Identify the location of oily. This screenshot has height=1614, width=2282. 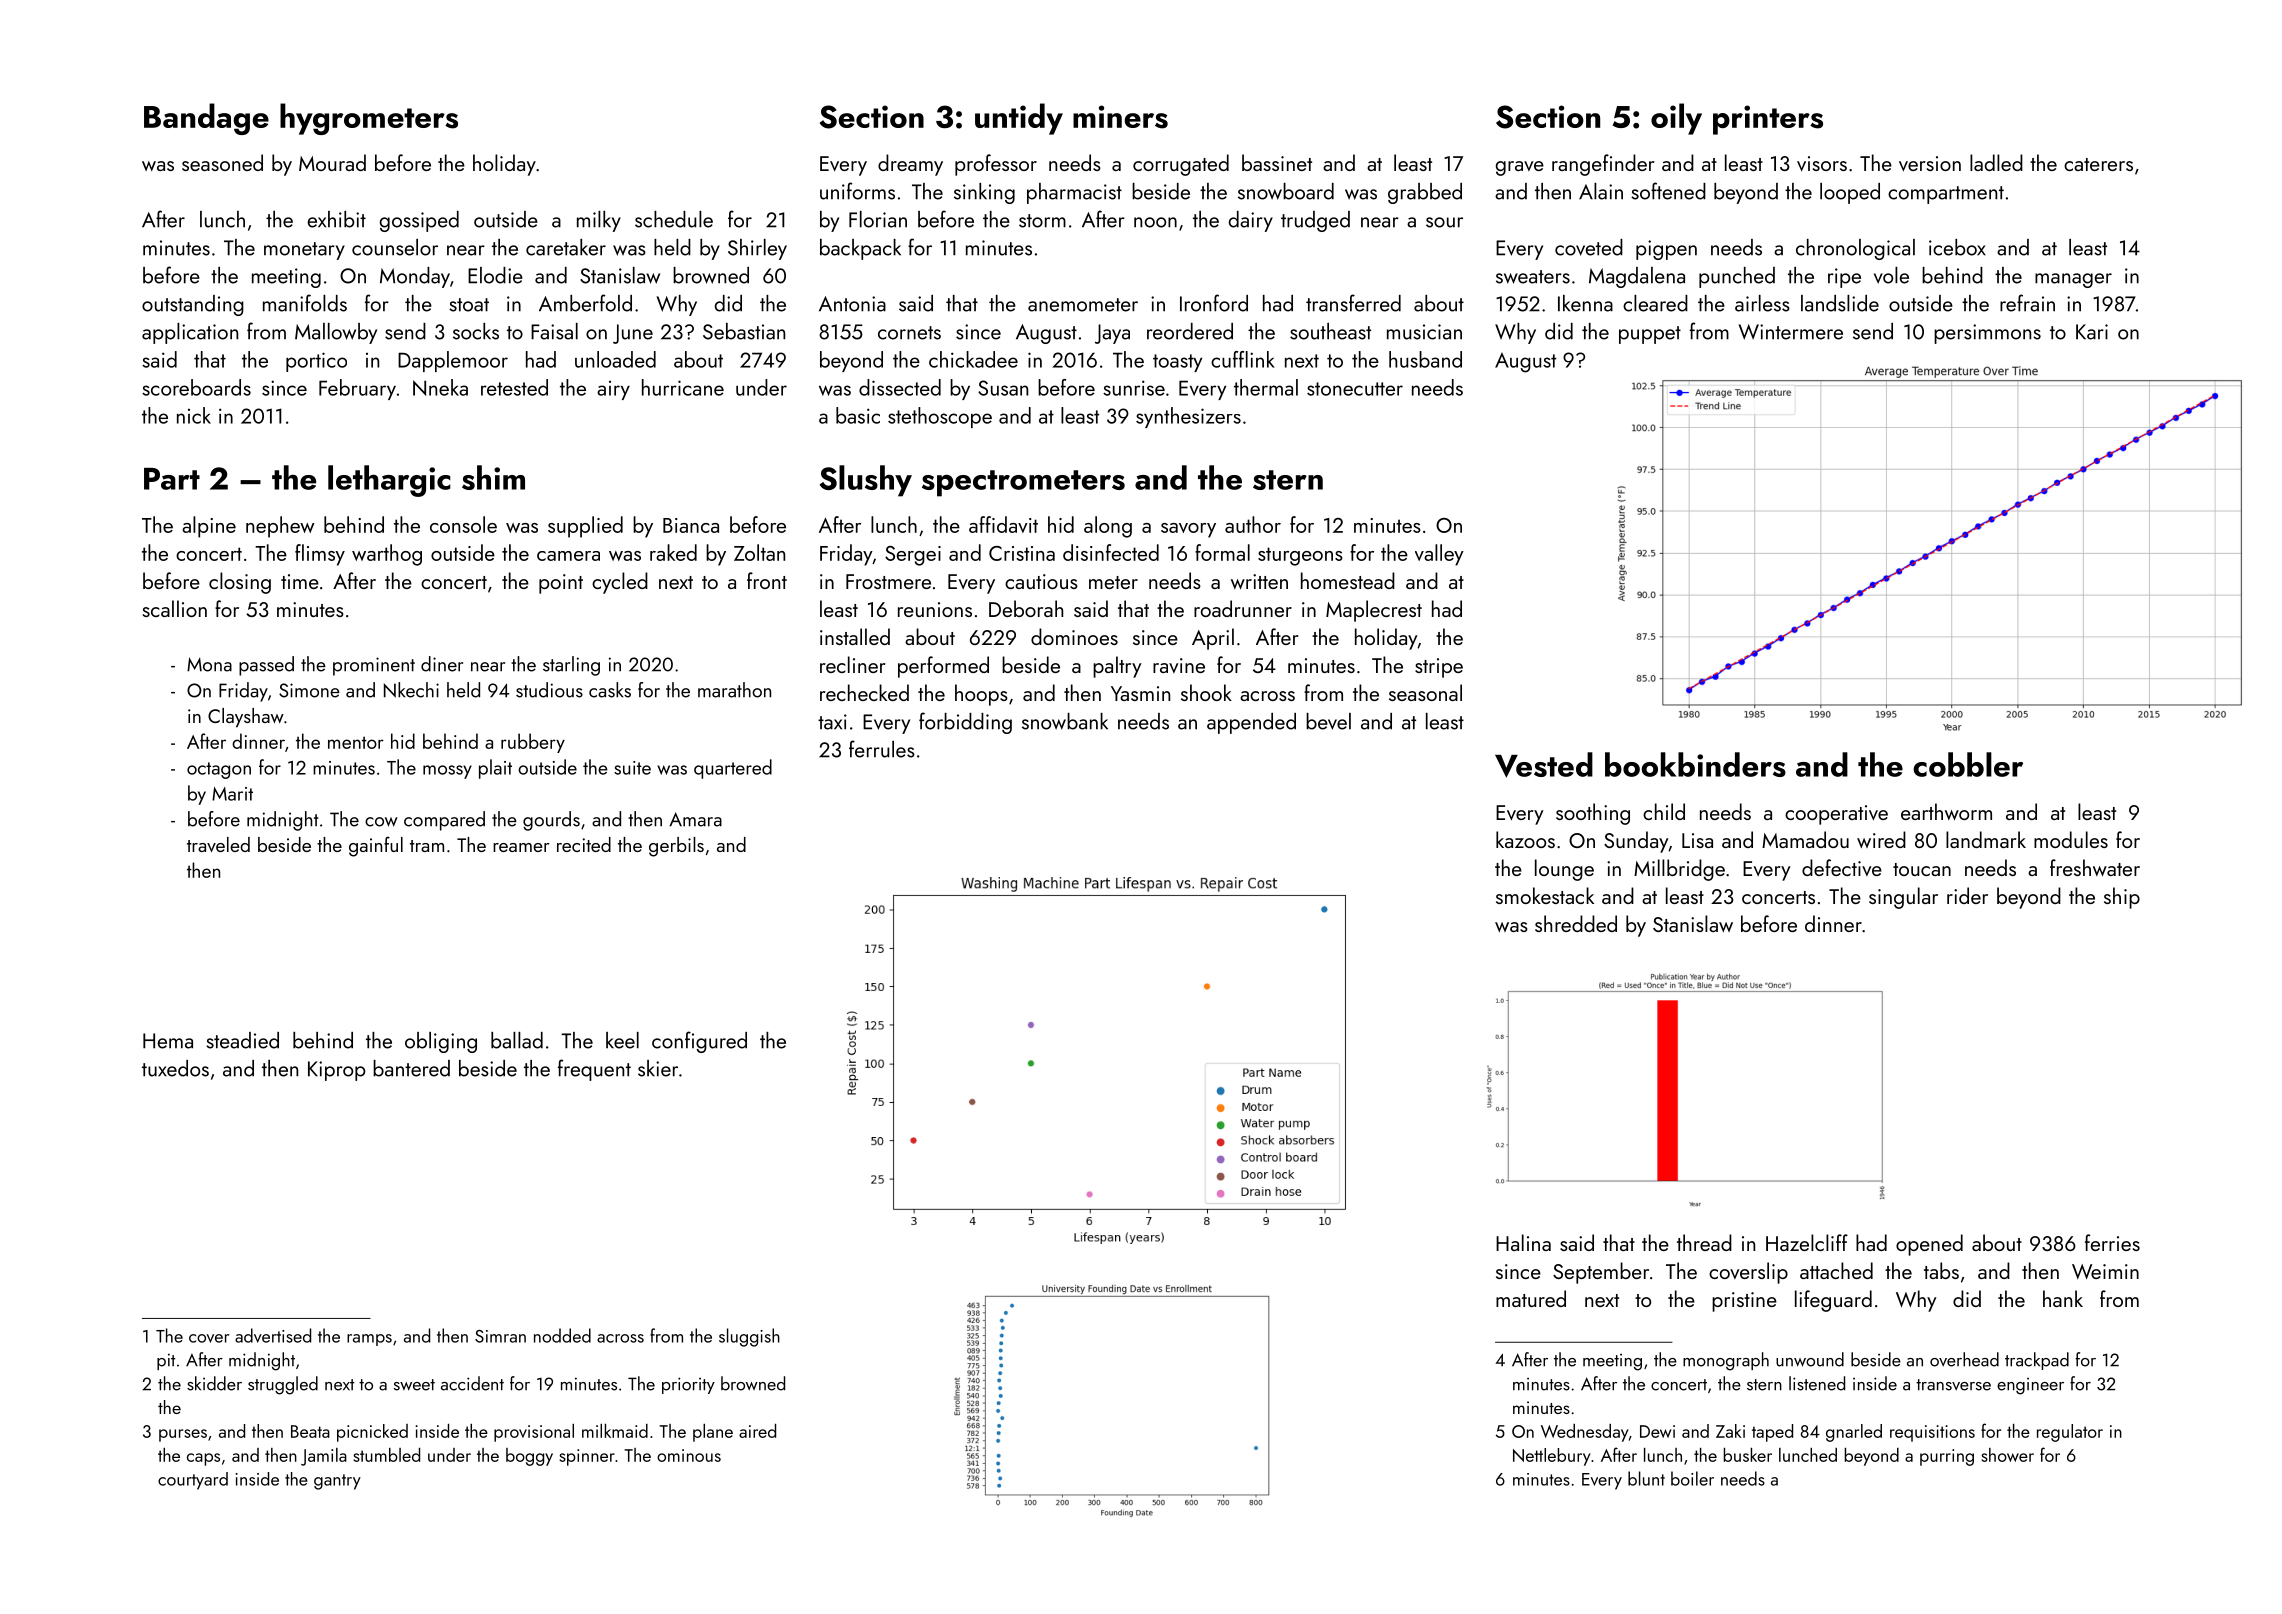
(1676, 119).
